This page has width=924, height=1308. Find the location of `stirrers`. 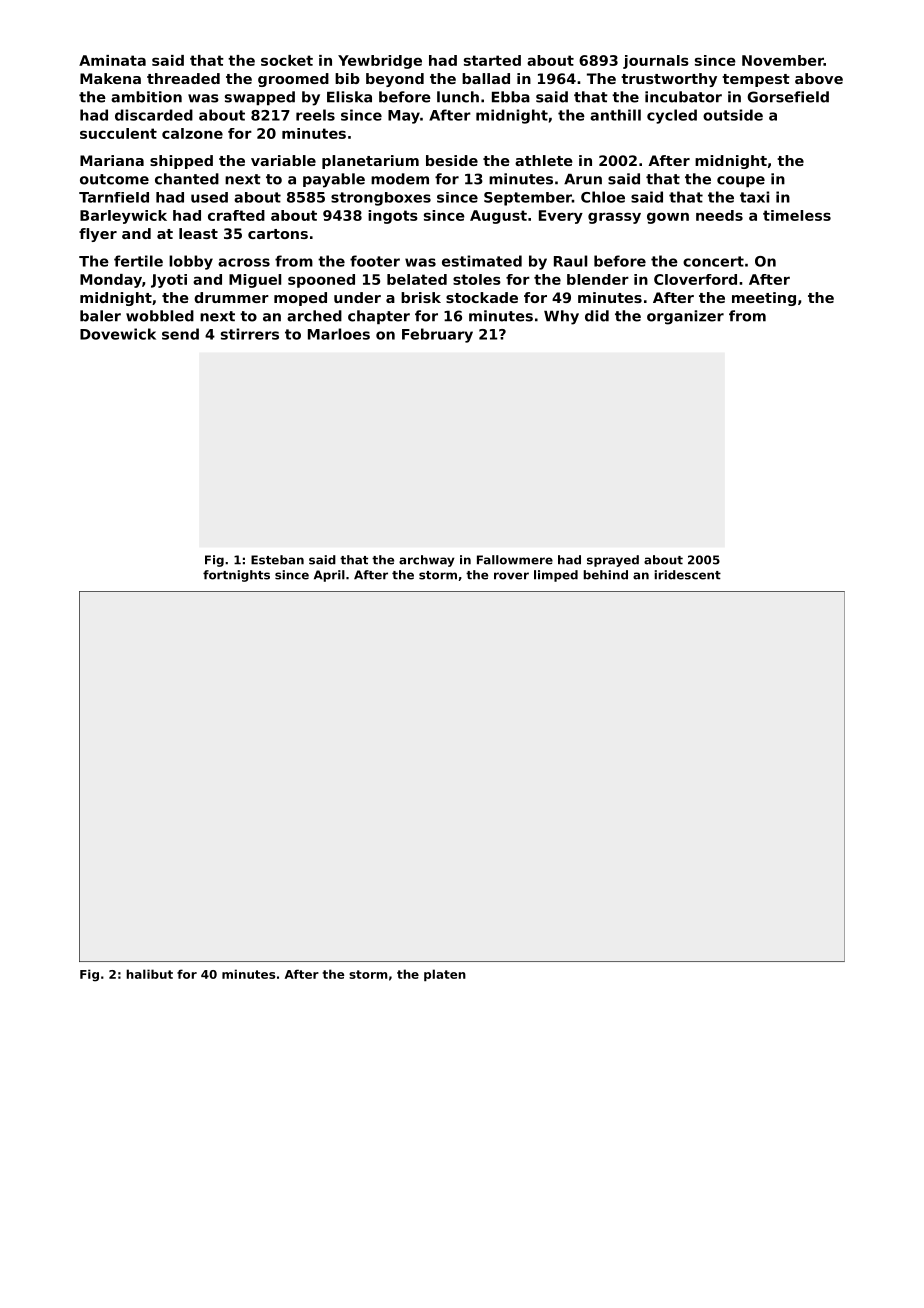

stirrers is located at coordinates (250, 334).
